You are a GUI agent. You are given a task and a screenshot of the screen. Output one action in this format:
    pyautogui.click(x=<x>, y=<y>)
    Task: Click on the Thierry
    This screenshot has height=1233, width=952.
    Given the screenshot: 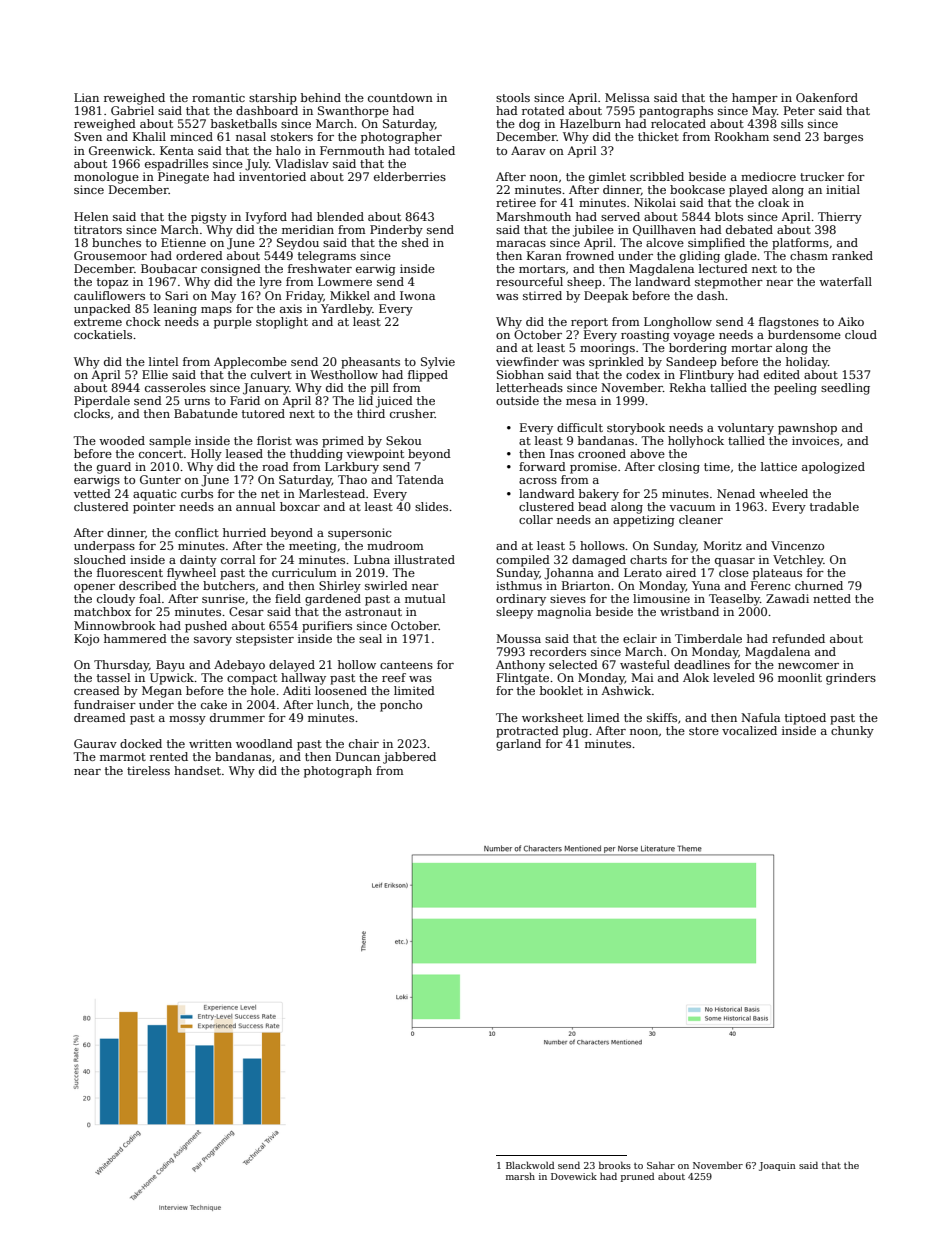 What is the action you would take?
    pyautogui.click(x=840, y=218)
